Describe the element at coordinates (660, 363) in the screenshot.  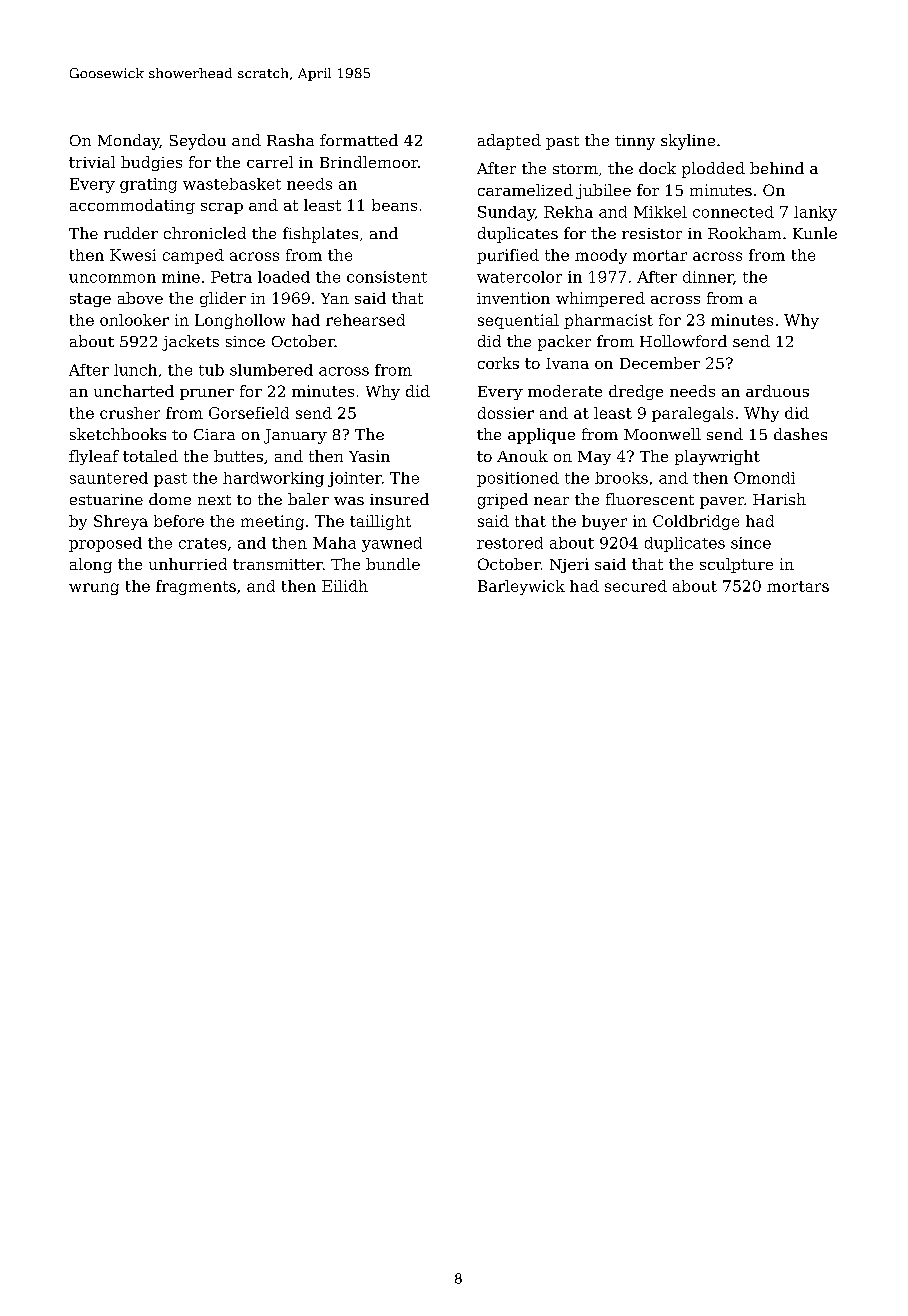
I see `December` at that location.
